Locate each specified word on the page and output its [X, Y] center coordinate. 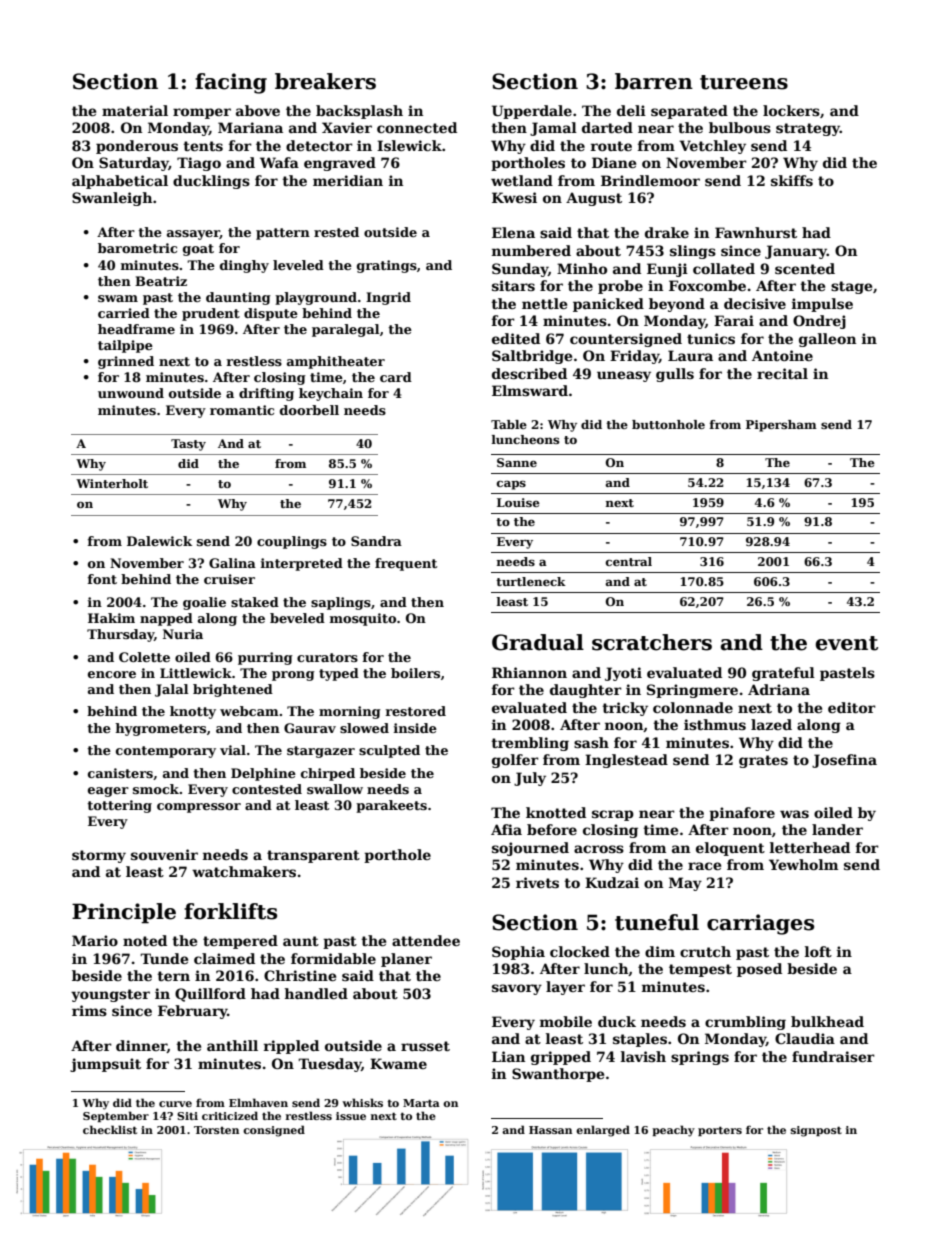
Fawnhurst [756, 232]
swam [118, 298]
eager [108, 792]
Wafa [279, 162]
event [847, 643]
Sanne [517, 462]
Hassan [550, 1130]
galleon [827, 340]
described [529, 373]
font [102, 579]
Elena [513, 232]
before [552, 829]
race [704, 866]
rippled [291, 1047]
